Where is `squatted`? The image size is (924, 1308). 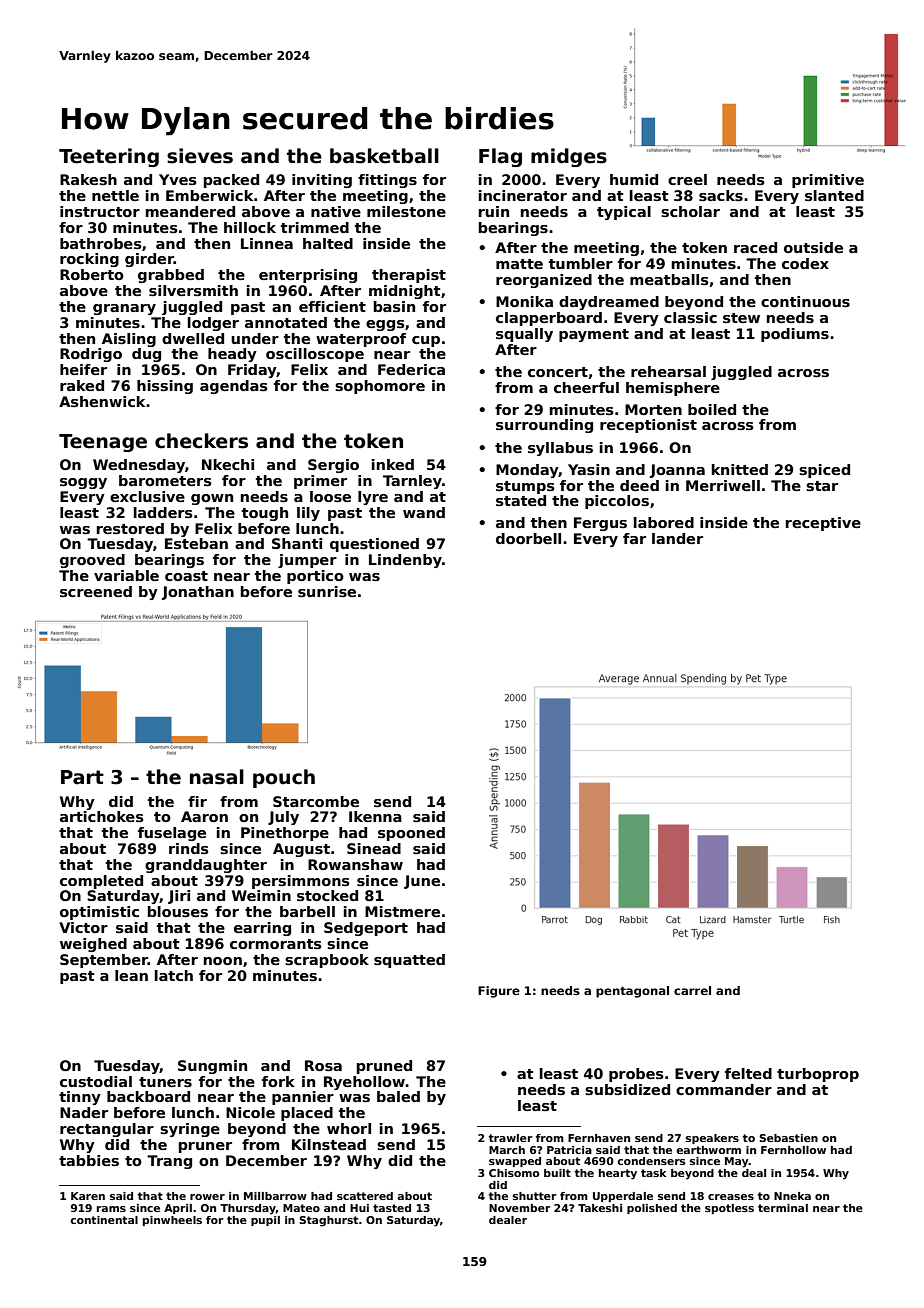 squatted is located at coordinates (409, 961).
